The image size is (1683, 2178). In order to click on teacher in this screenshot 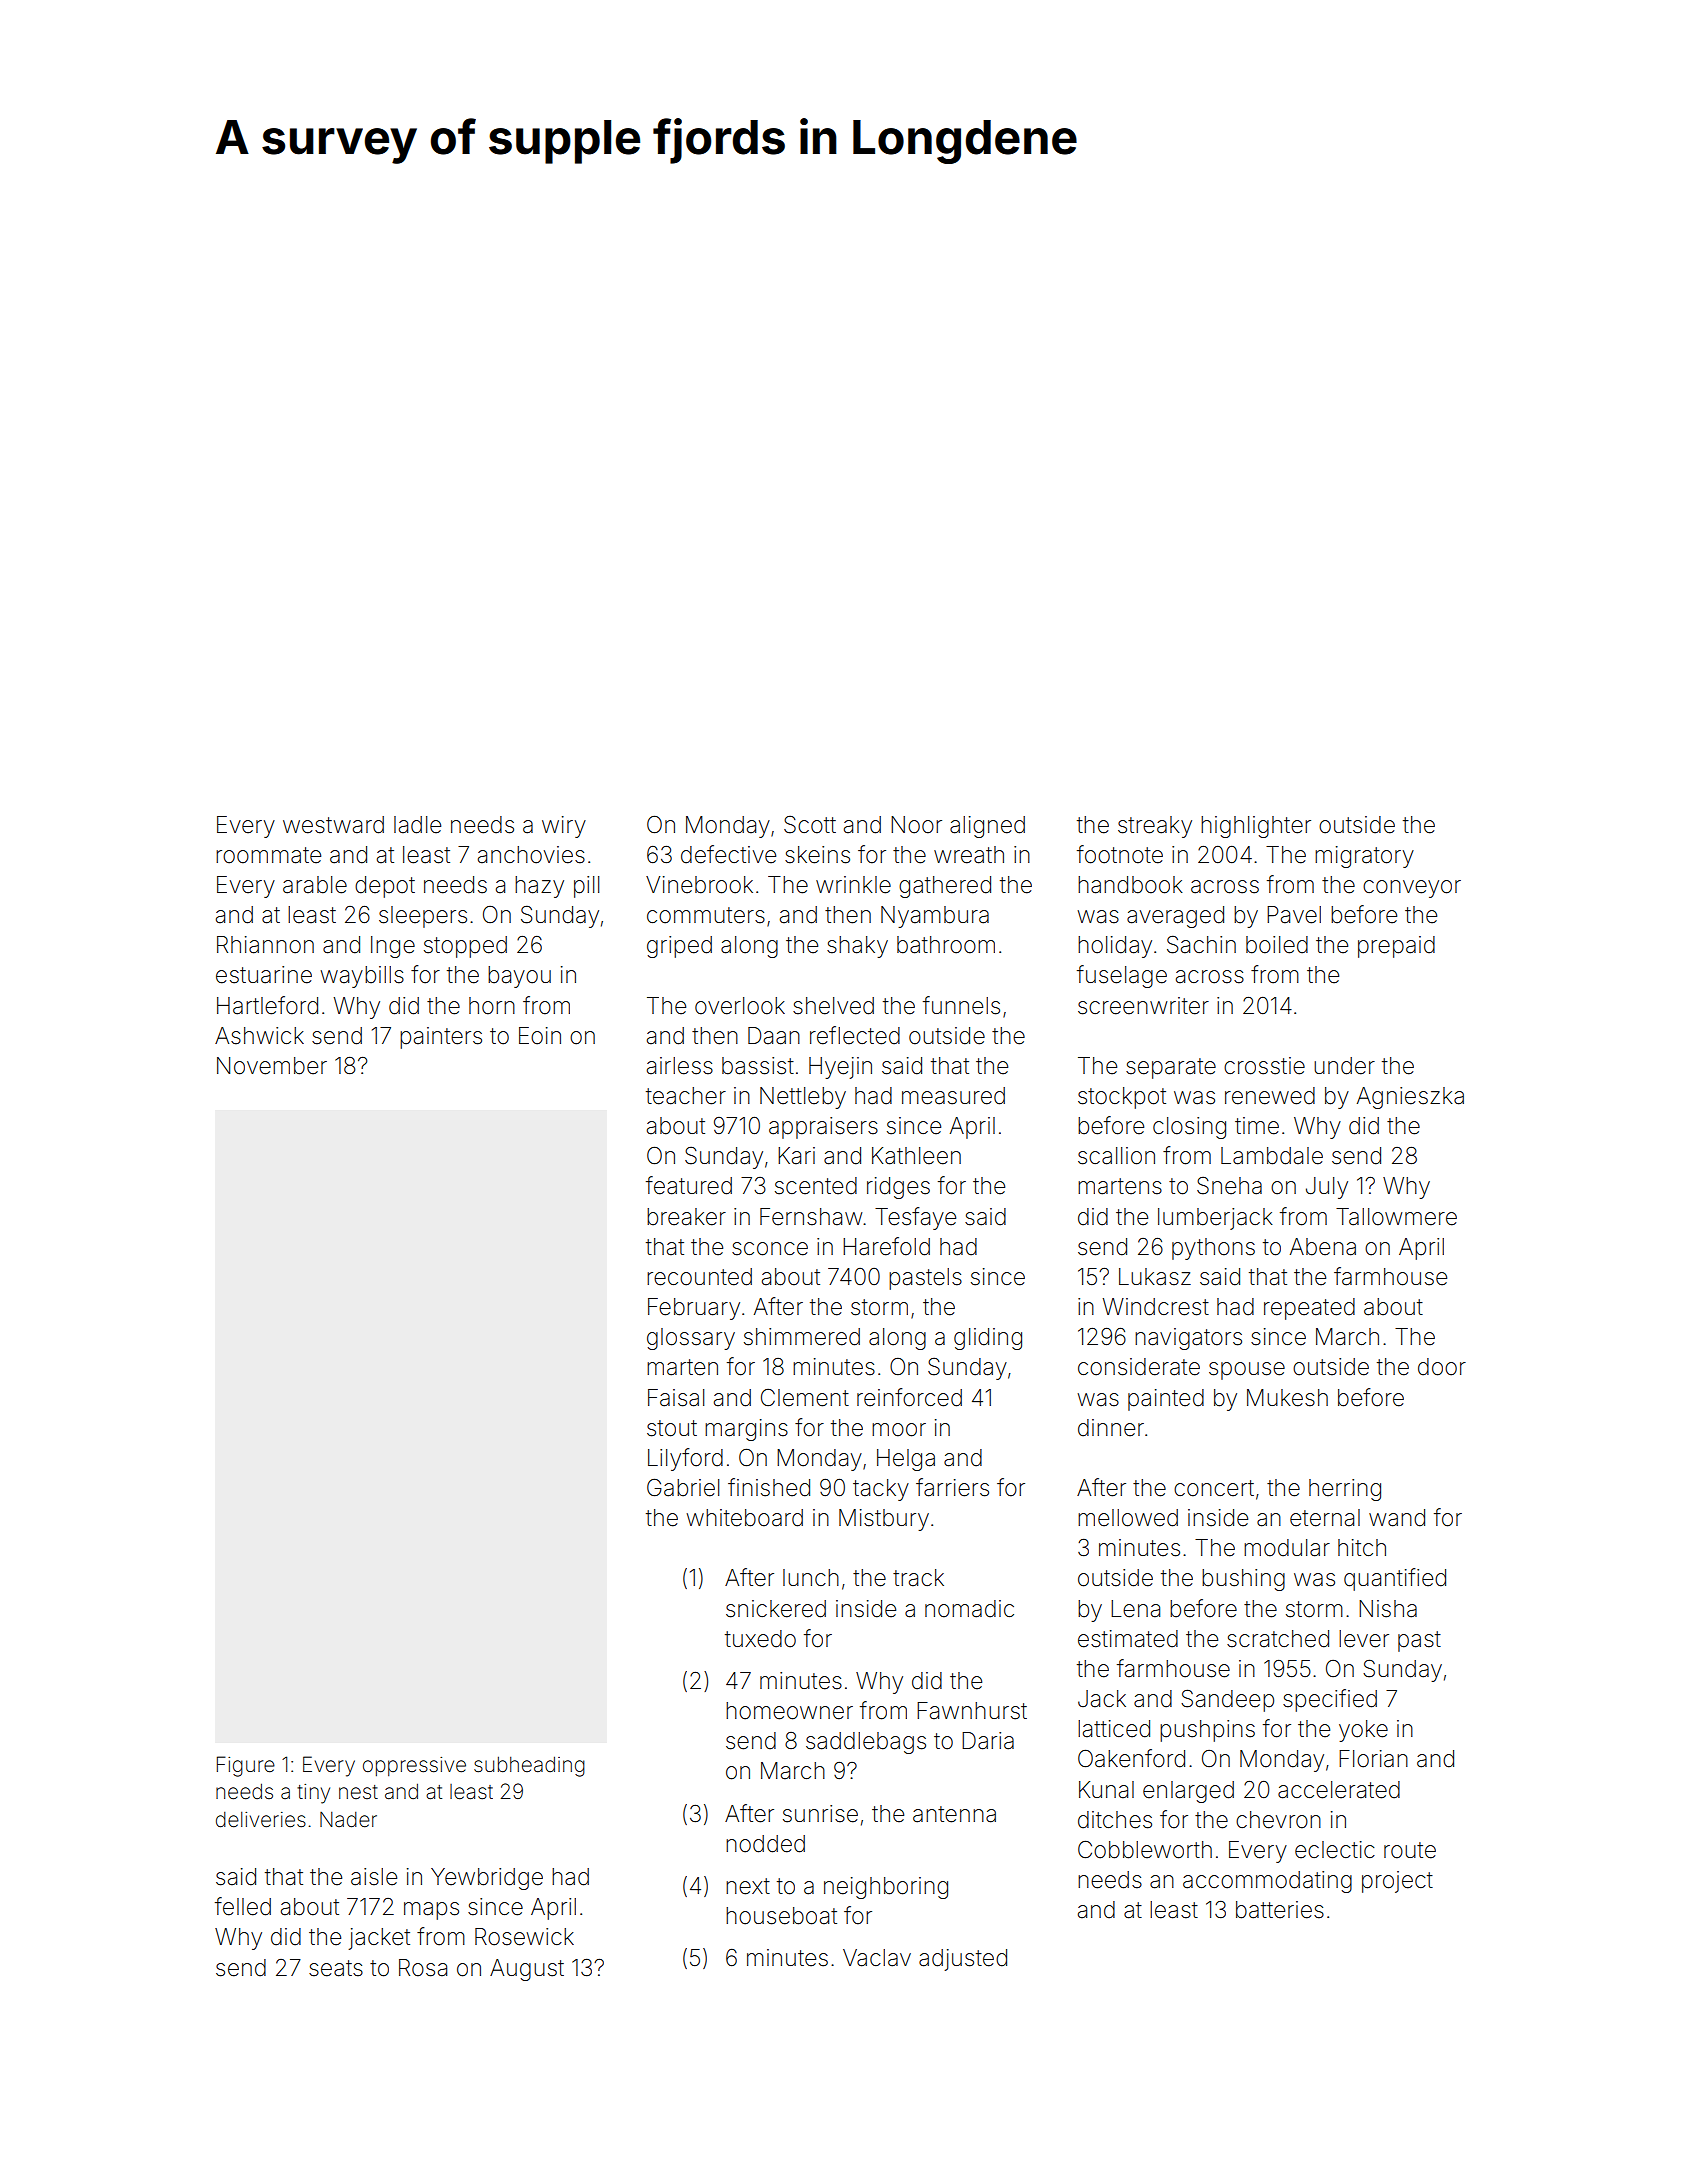, I will do `click(686, 1096)`.
